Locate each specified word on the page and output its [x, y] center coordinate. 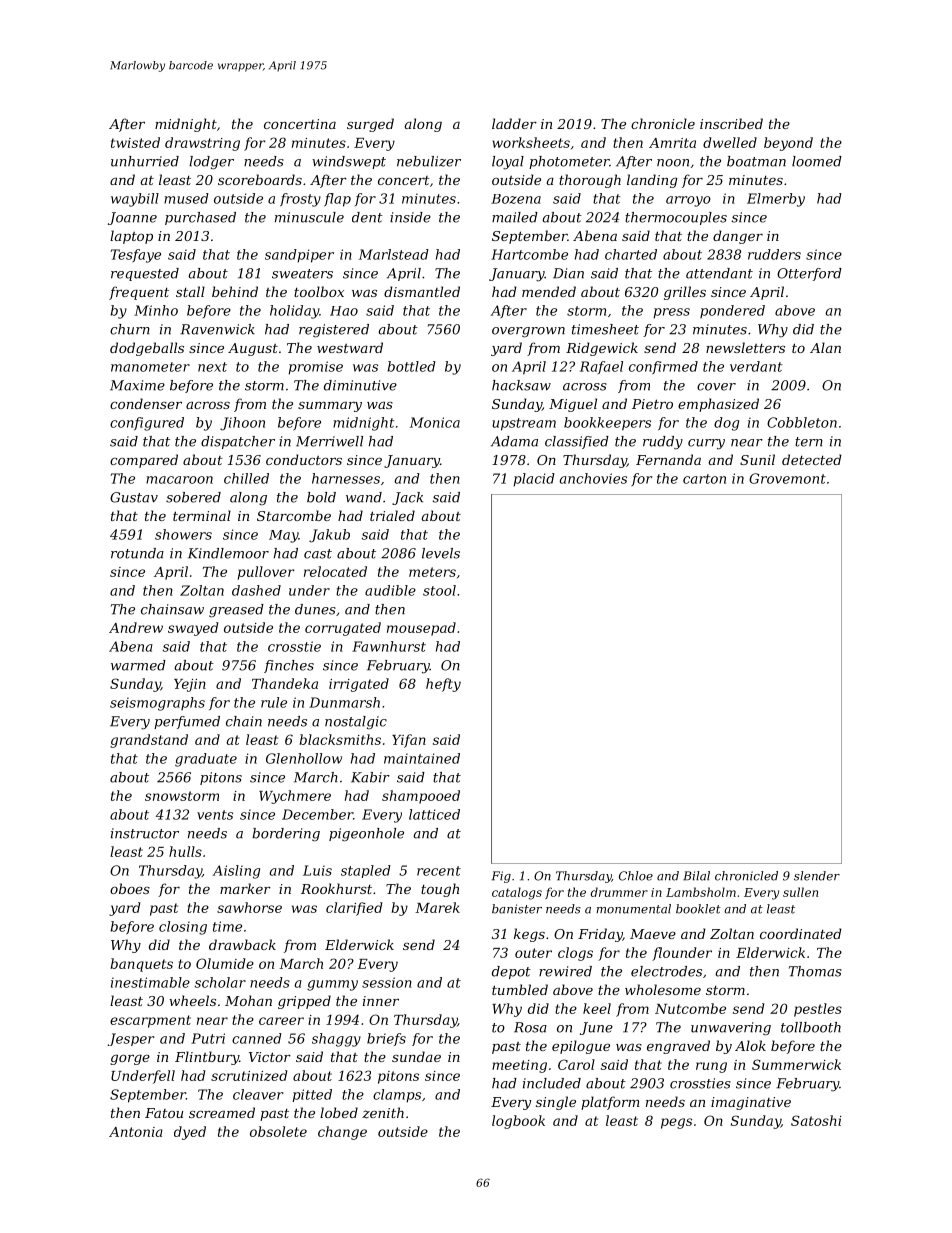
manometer [150, 367]
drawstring [202, 144]
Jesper [131, 1039]
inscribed [731, 123]
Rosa [530, 1027]
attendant [719, 273]
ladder [514, 123]
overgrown [528, 332]
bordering [286, 835]
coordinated [801, 933]
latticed [434, 814]
